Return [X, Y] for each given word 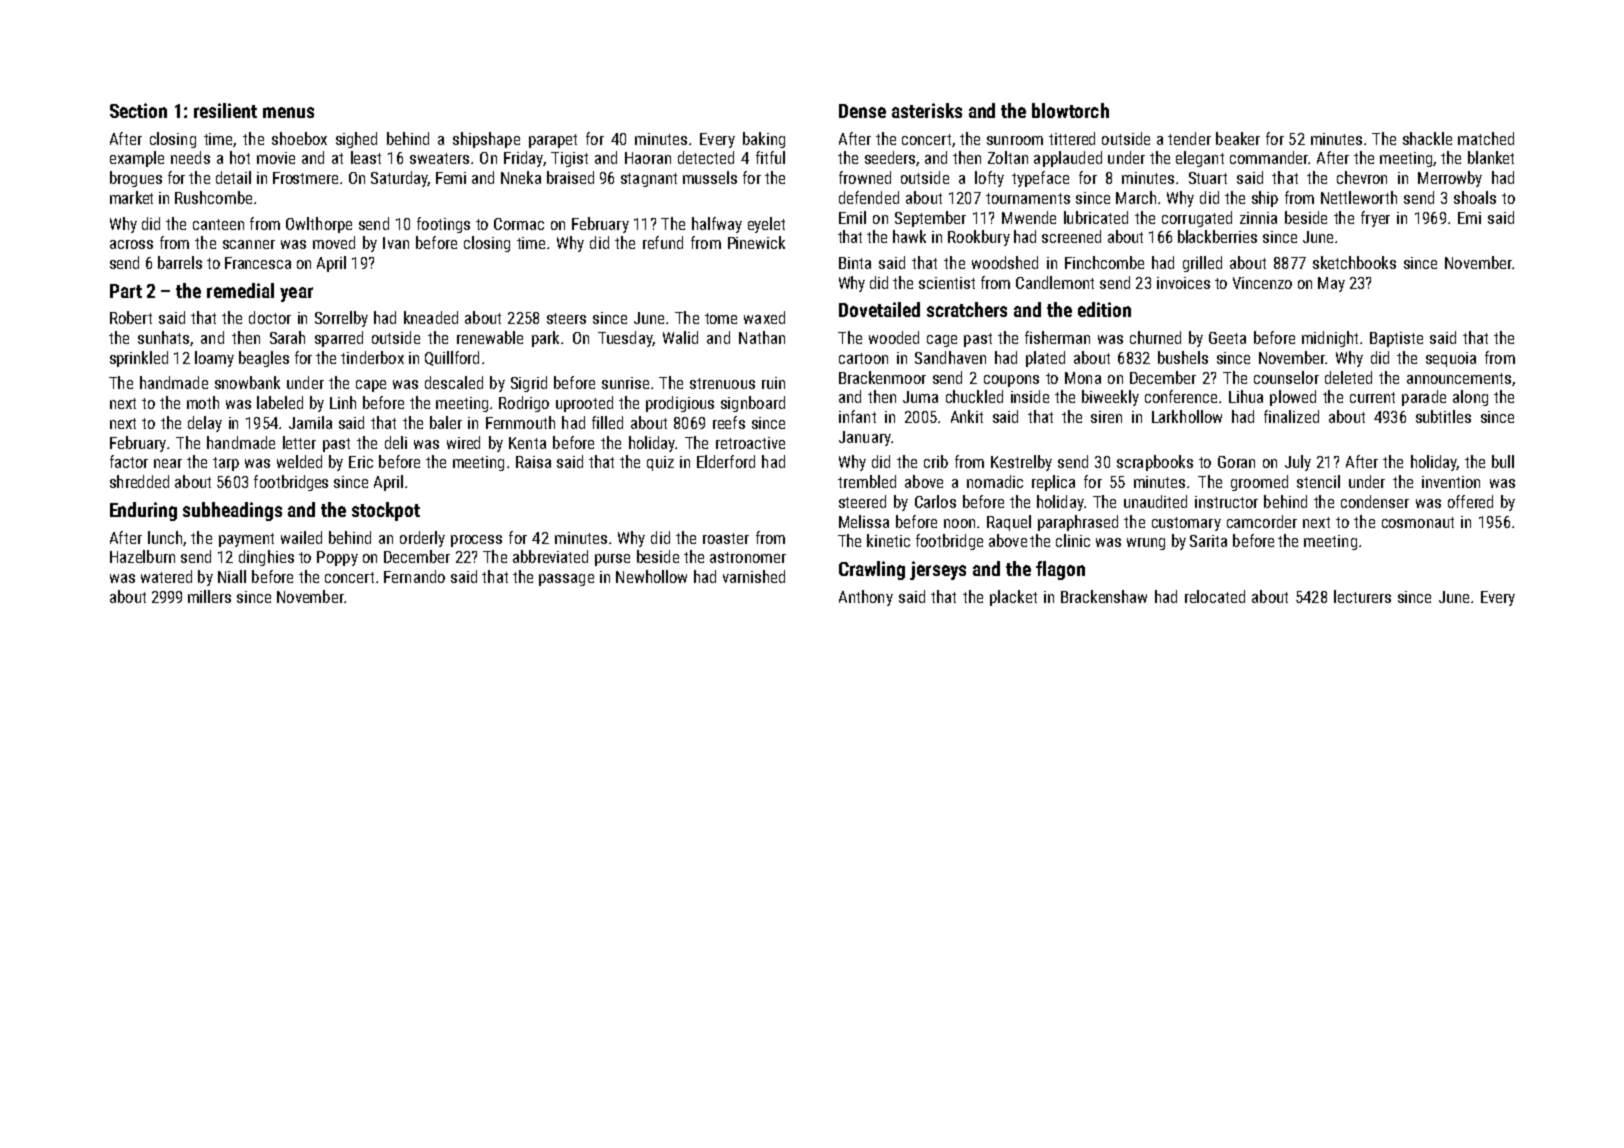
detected [706, 157]
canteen [218, 224]
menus [288, 112]
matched [1486, 138]
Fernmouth [520, 422]
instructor [1226, 502]
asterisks [927, 110]
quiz [660, 463]
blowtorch [1070, 110]
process [476, 541]
